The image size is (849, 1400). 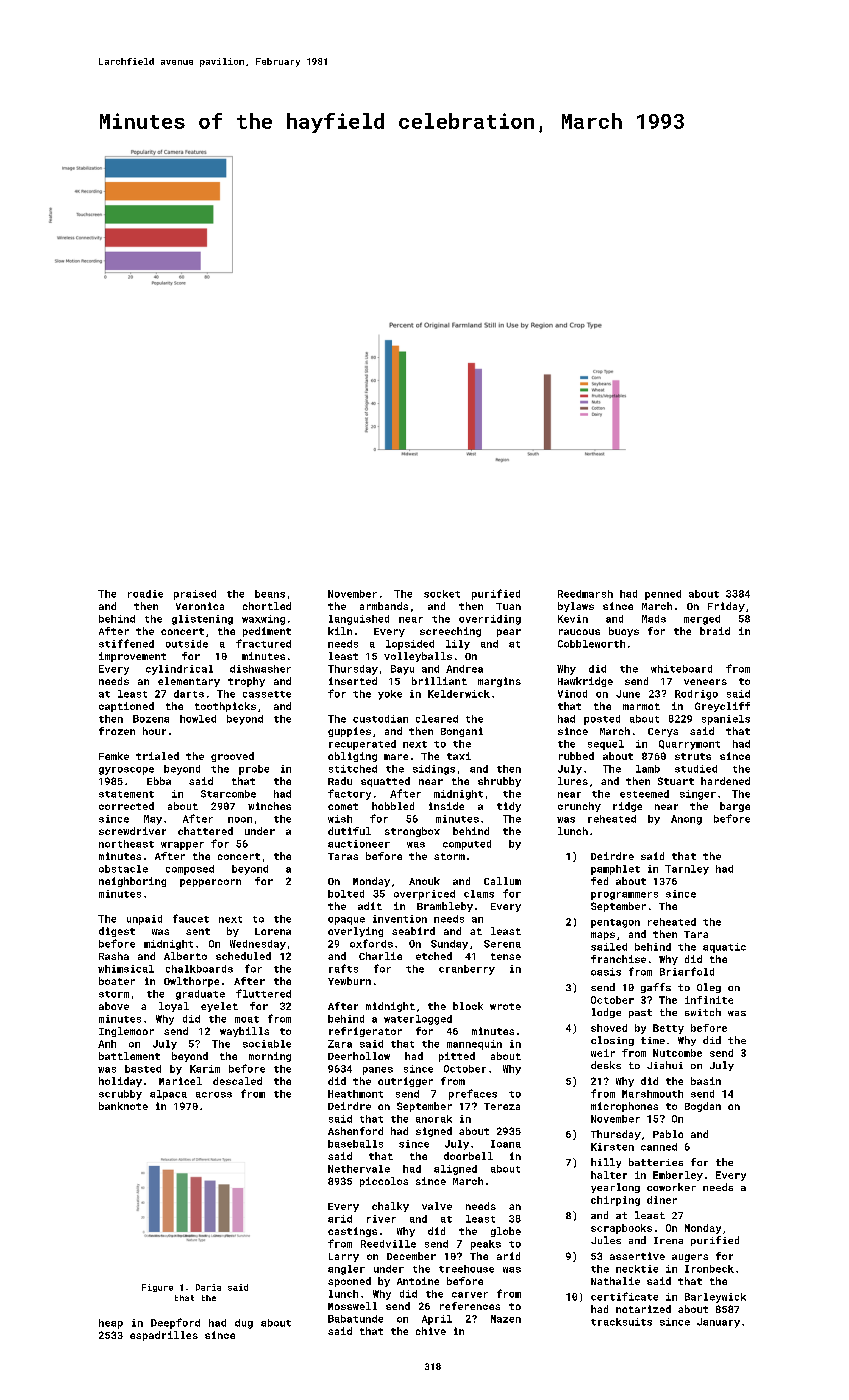 I want to click on Emberley, so click(x=678, y=1176).
